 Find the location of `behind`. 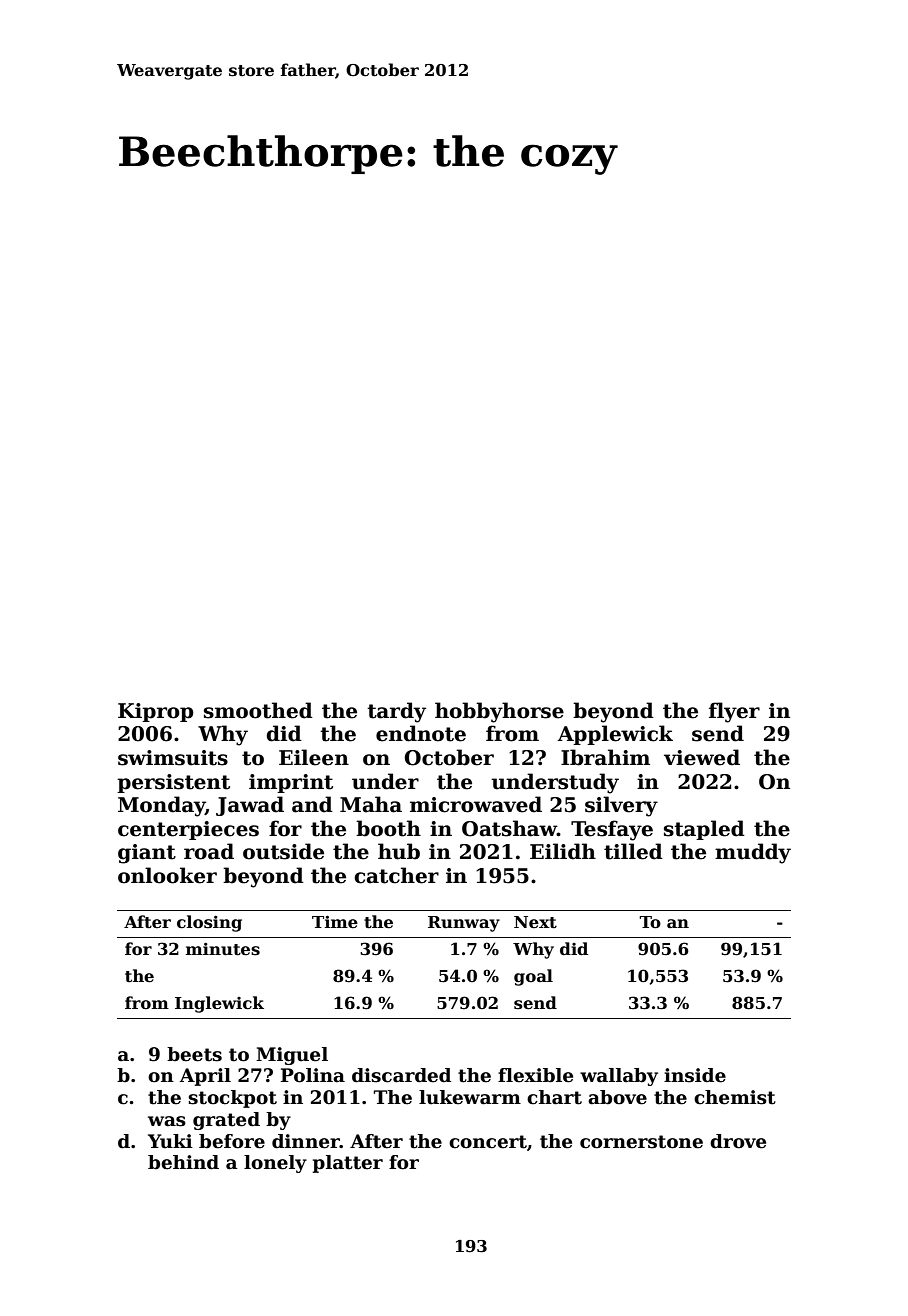

behind is located at coordinates (183, 1162).
